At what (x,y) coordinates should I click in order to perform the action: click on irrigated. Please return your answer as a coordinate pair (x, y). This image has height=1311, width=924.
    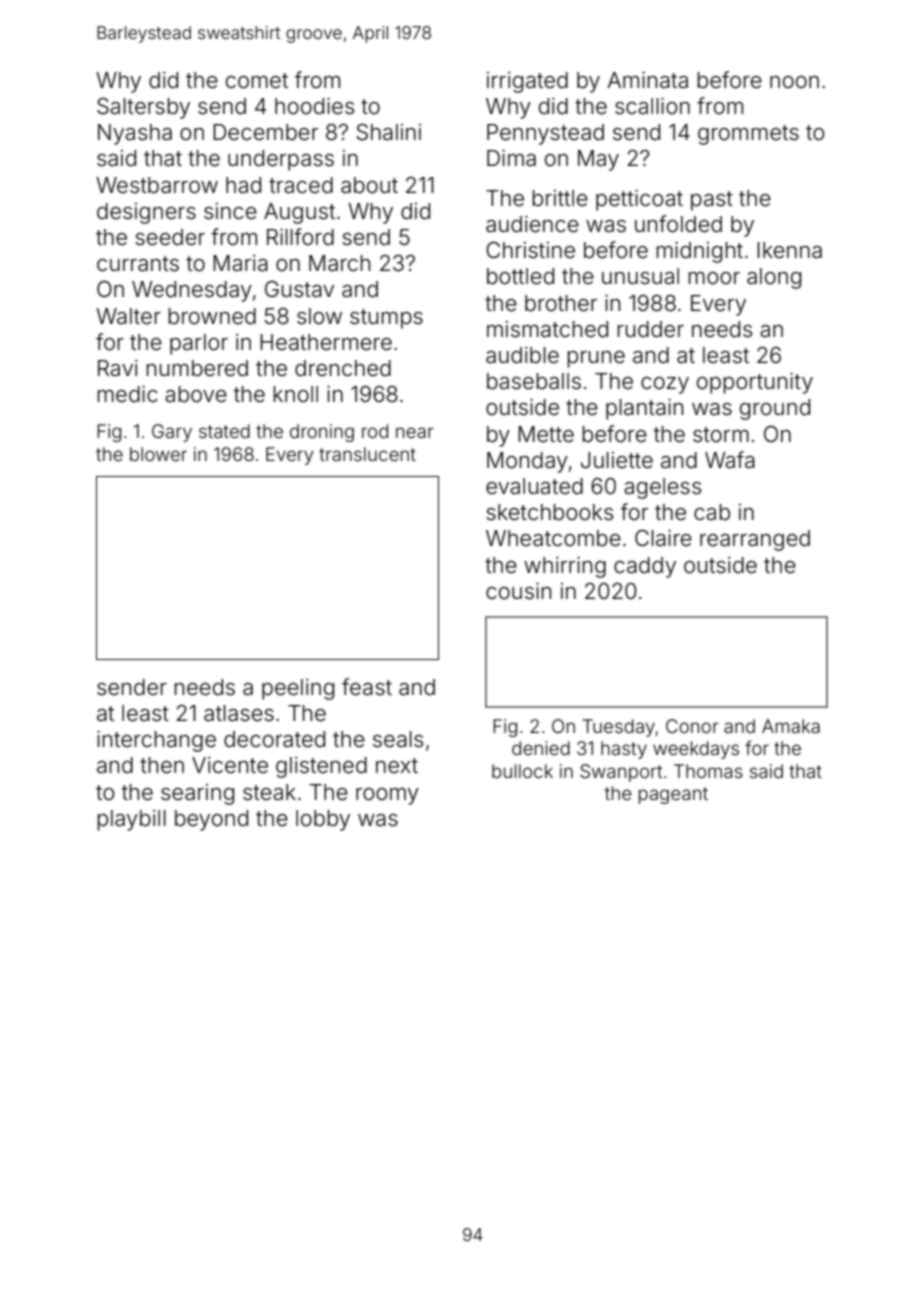
    Looking at the image, I should click on (527, 82).
